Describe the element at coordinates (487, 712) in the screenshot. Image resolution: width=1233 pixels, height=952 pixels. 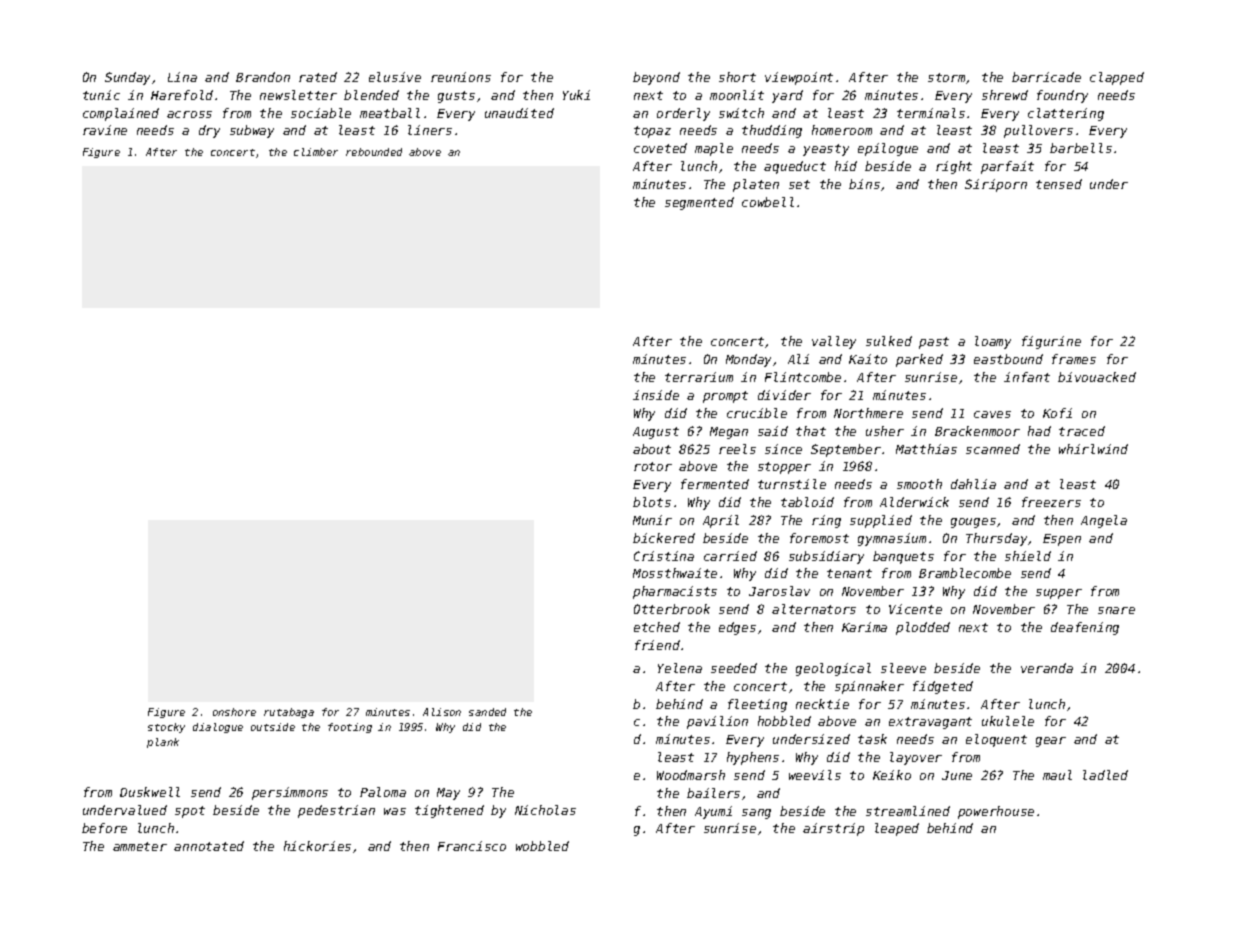
I see `sanded` at that location.
